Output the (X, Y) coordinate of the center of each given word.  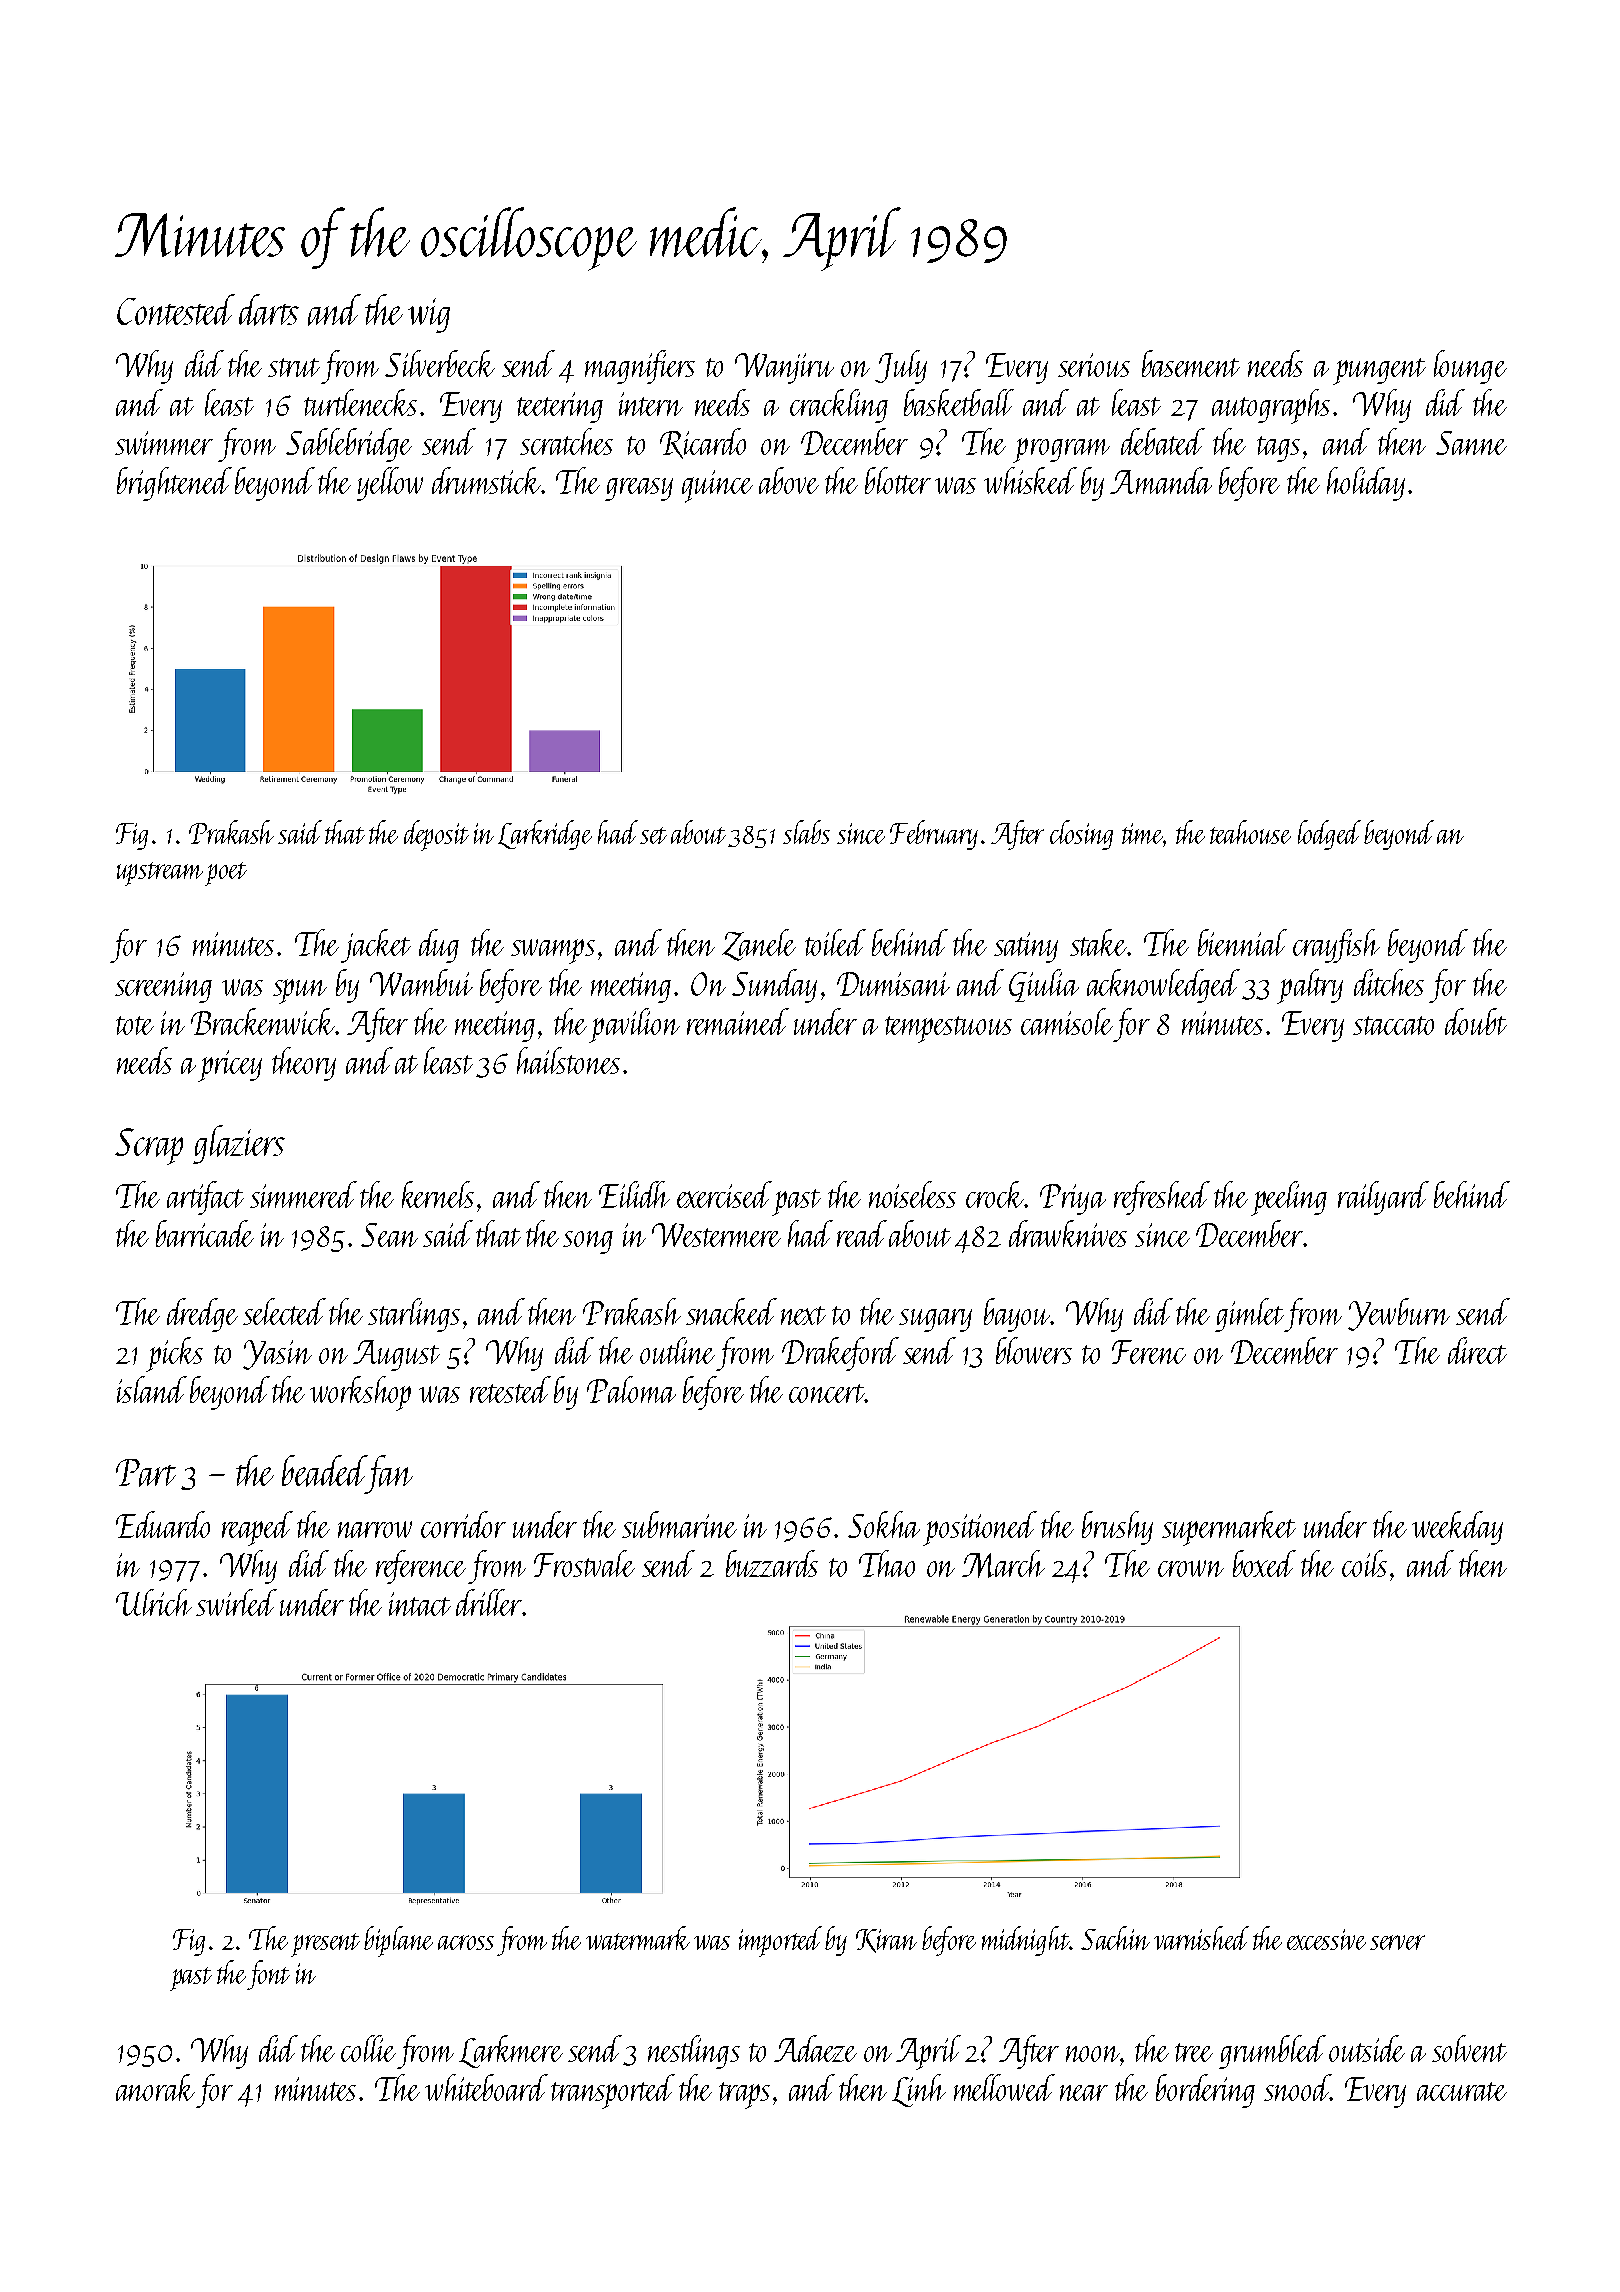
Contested (176, 309)
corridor (463, 1524)
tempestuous (948, 1029)
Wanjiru (784, 368)
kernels (438, 1194)
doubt (1476, 1021)
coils (1364, 1563)
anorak (155, 2087)
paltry (1310, 986)
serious (1094, 365)
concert (826, 1393)
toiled (835, 942)
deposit (436, 835)
